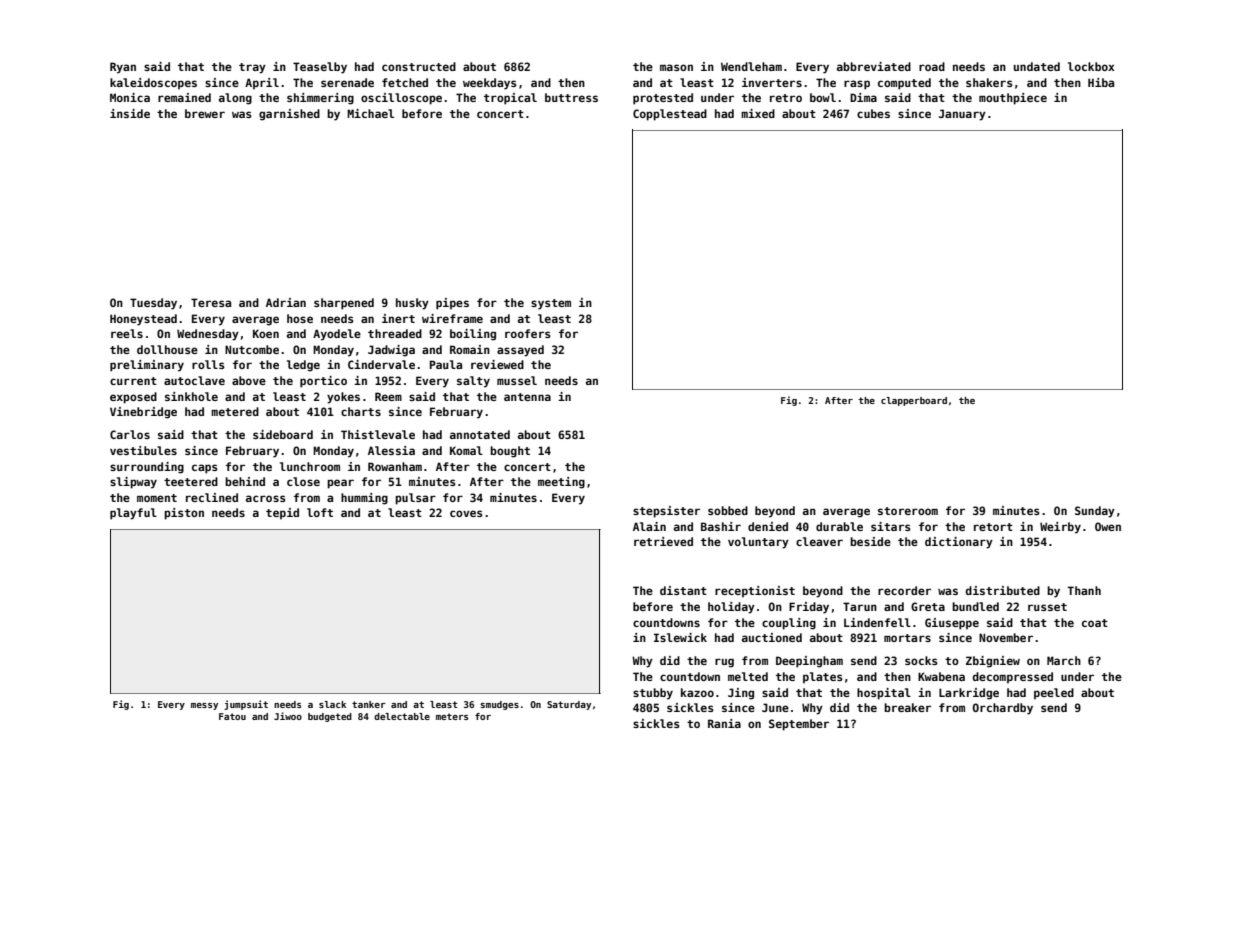 Image resolution: width=1233 pixels, height=952 pixels. I want to click on Copplestead, so click(670, 115).
